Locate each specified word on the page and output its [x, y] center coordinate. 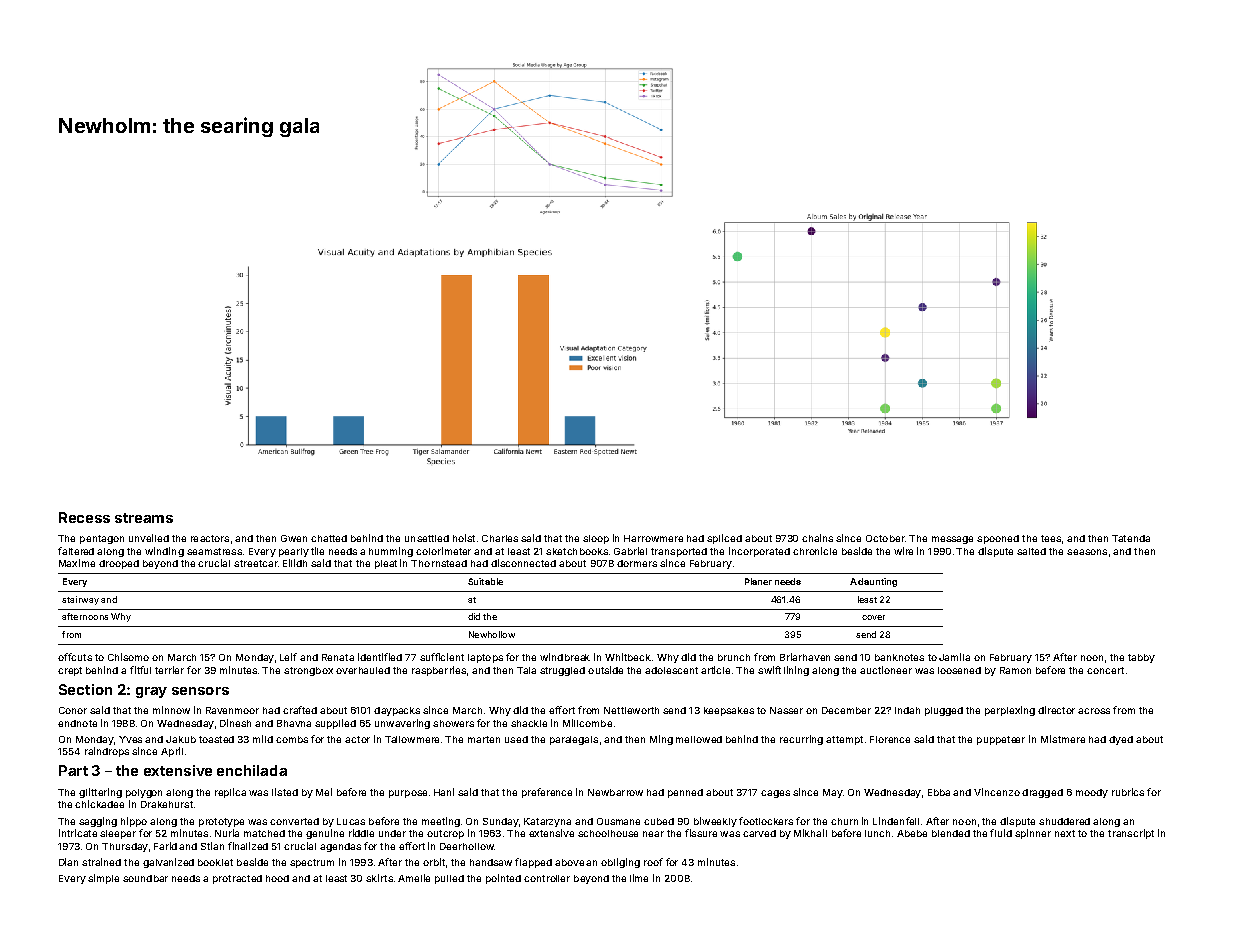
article [715, 670]
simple [103, 879]
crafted [300, 710]
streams [144, 518]
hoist [464, 538]
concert [1105, 670]
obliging [620, 863]
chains [817, 538]
